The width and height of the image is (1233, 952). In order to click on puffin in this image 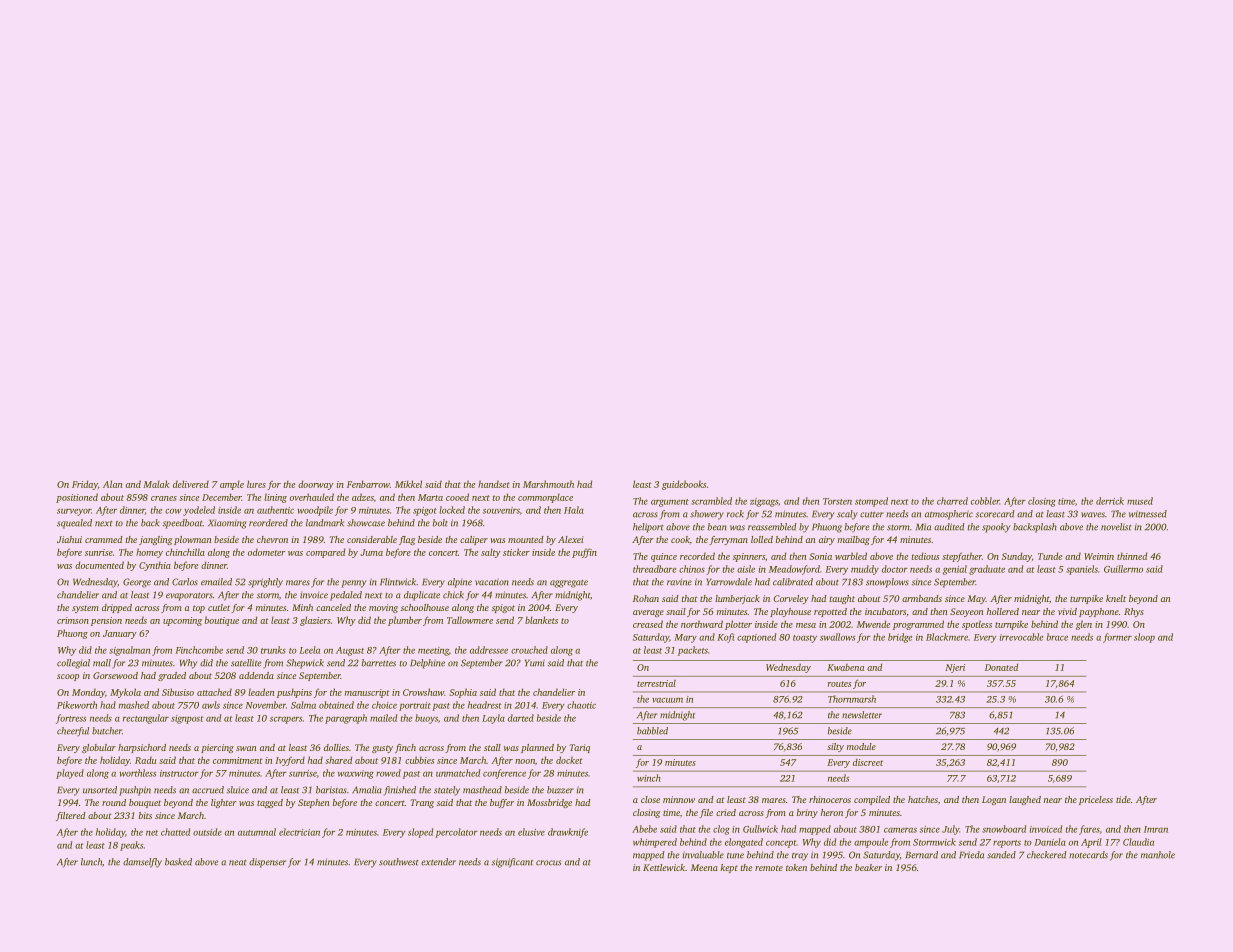, I will do `click(584, 553)`.
